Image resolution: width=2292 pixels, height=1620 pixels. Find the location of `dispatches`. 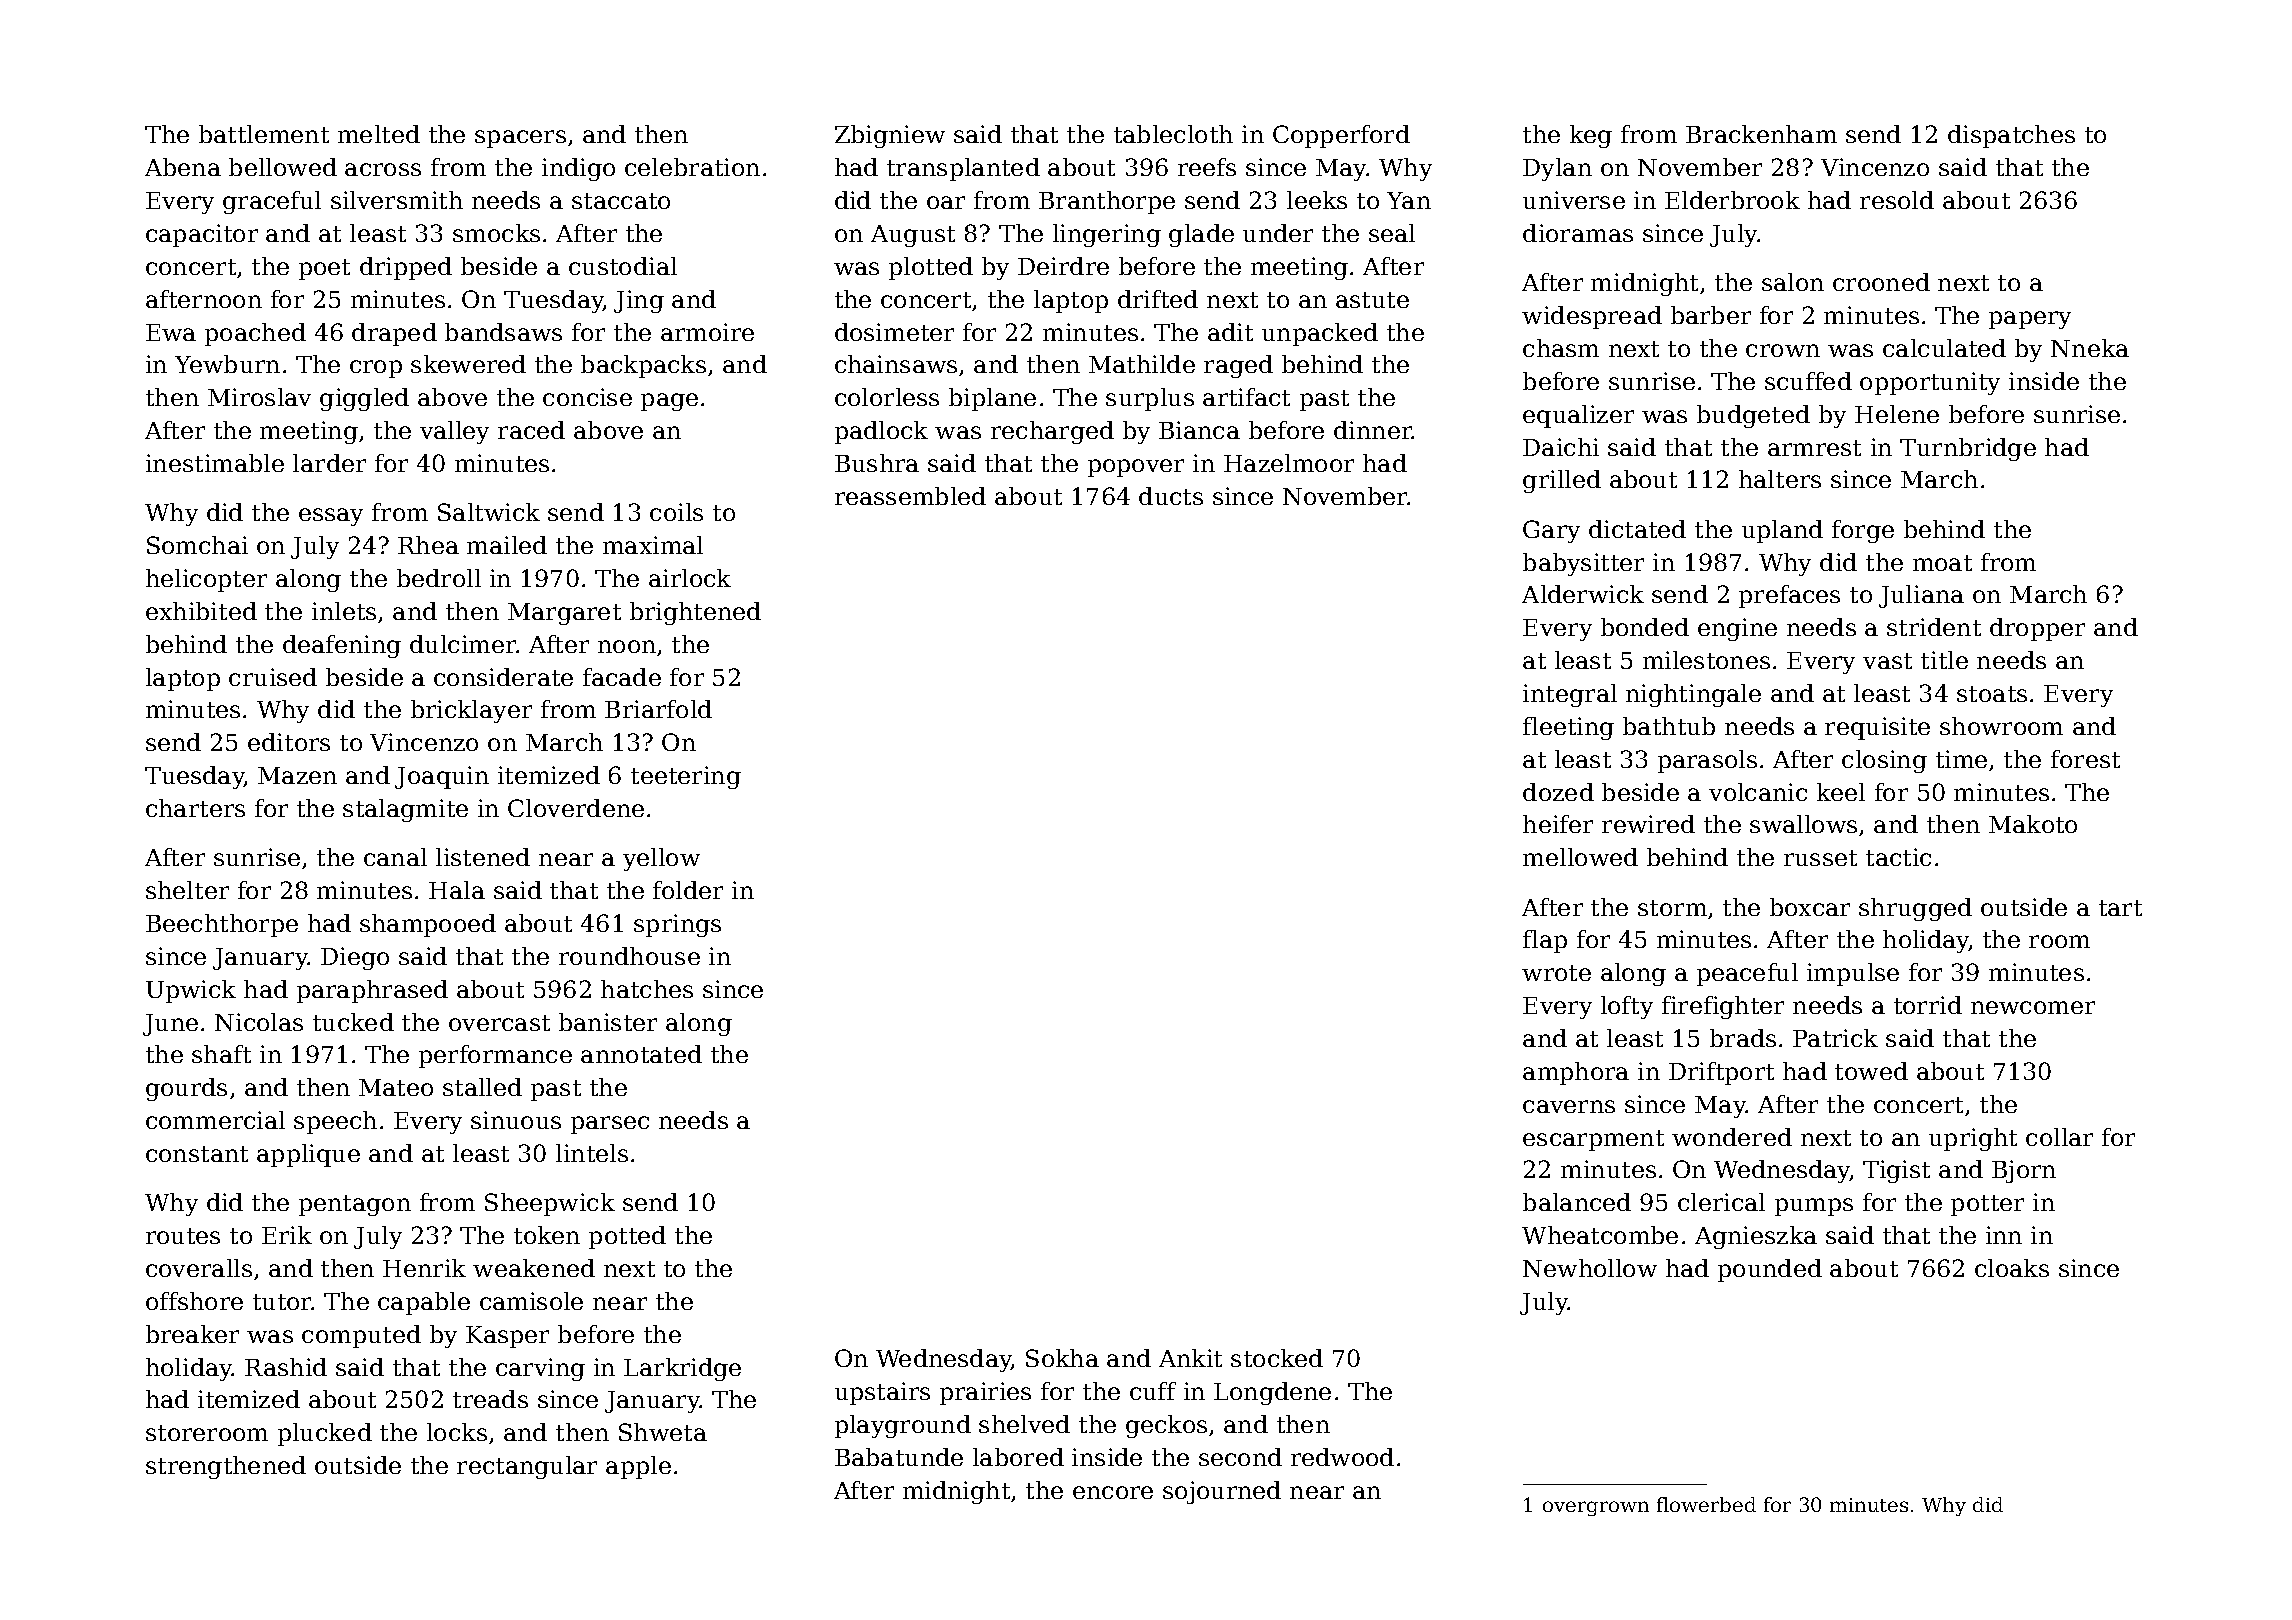

dispatches is located at coordinates (2011, 136).
